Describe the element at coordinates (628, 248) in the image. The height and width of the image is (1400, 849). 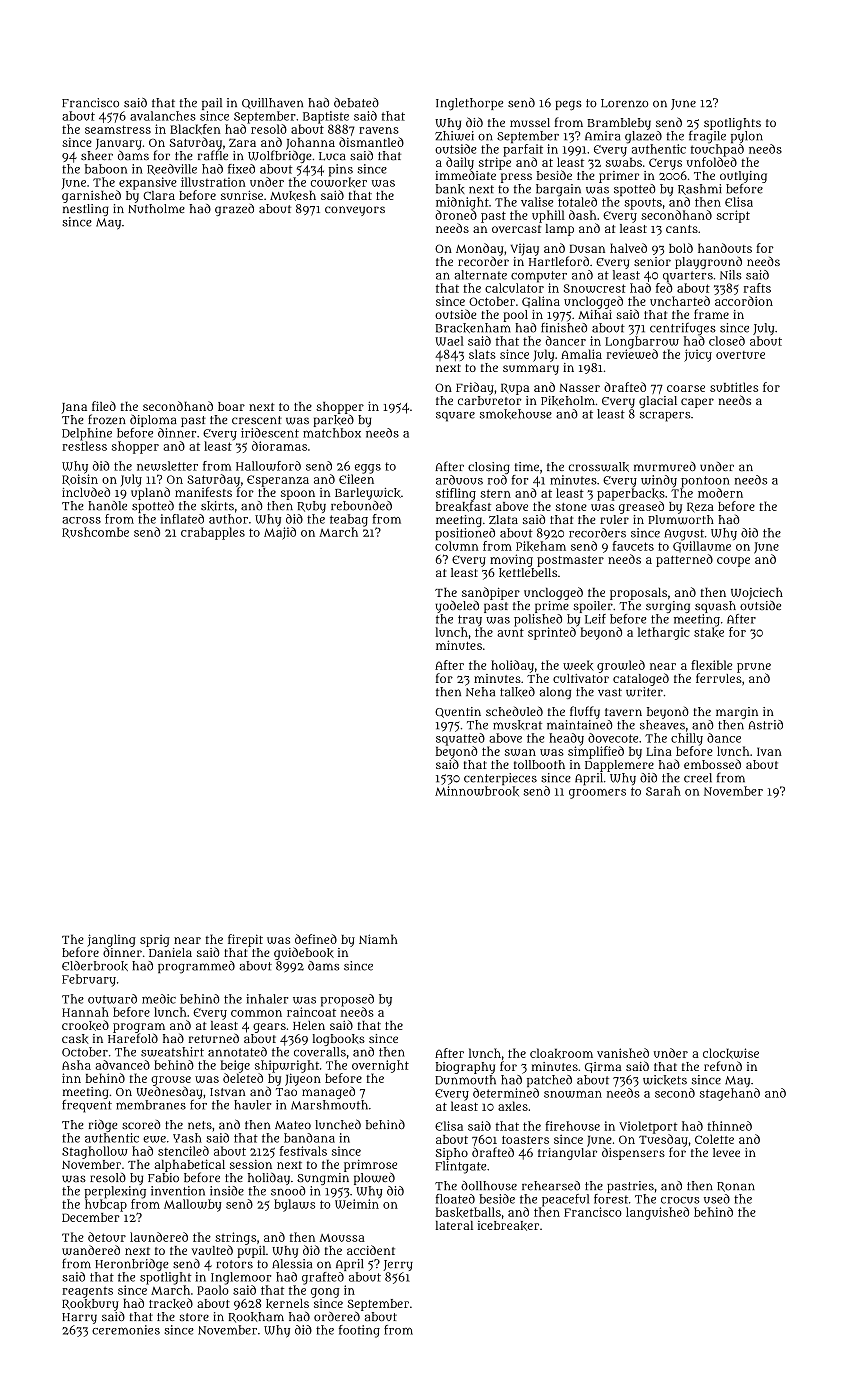
I see `halved` at that location.
